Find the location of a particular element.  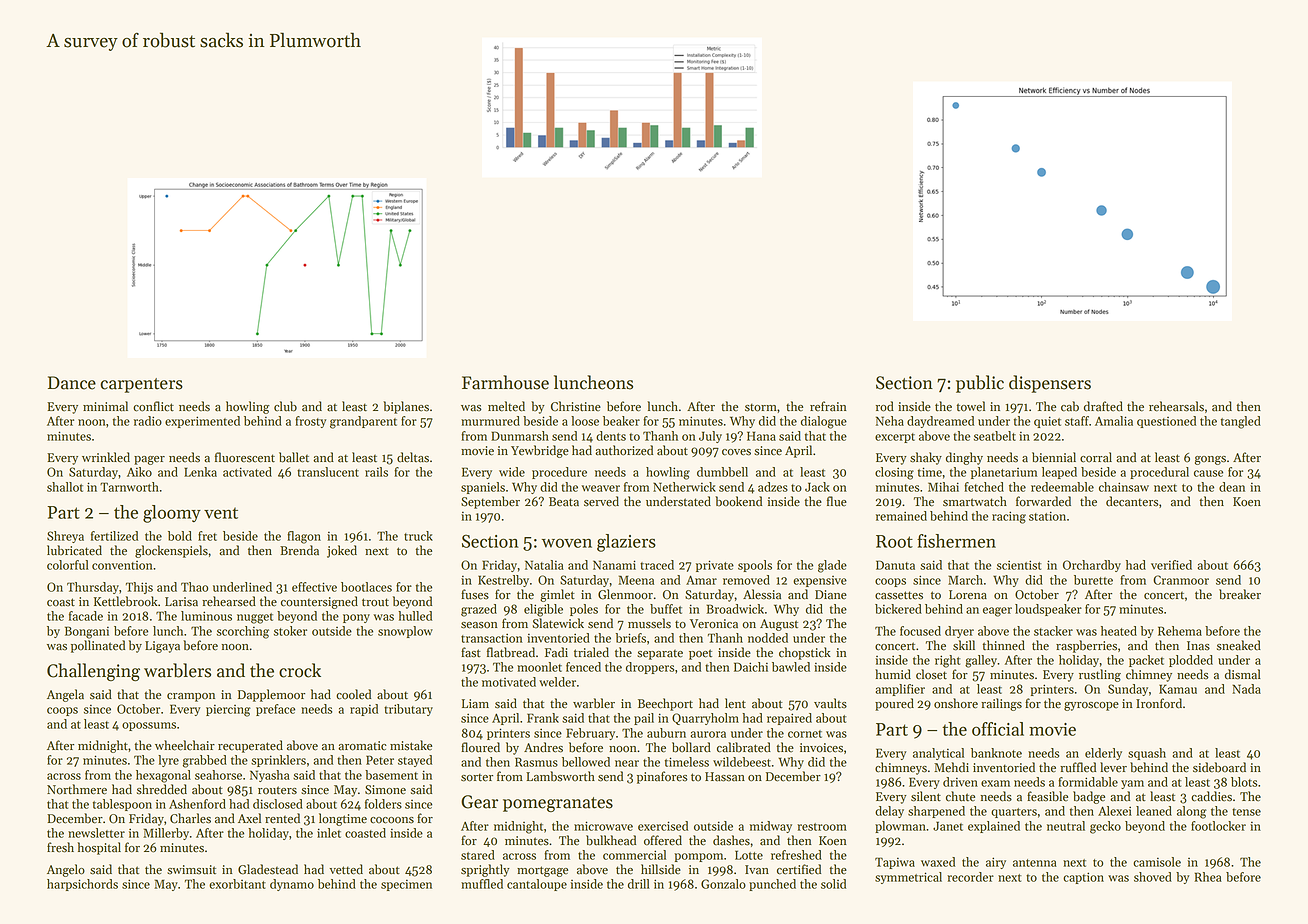

public is located at coordinates (980, 384).
